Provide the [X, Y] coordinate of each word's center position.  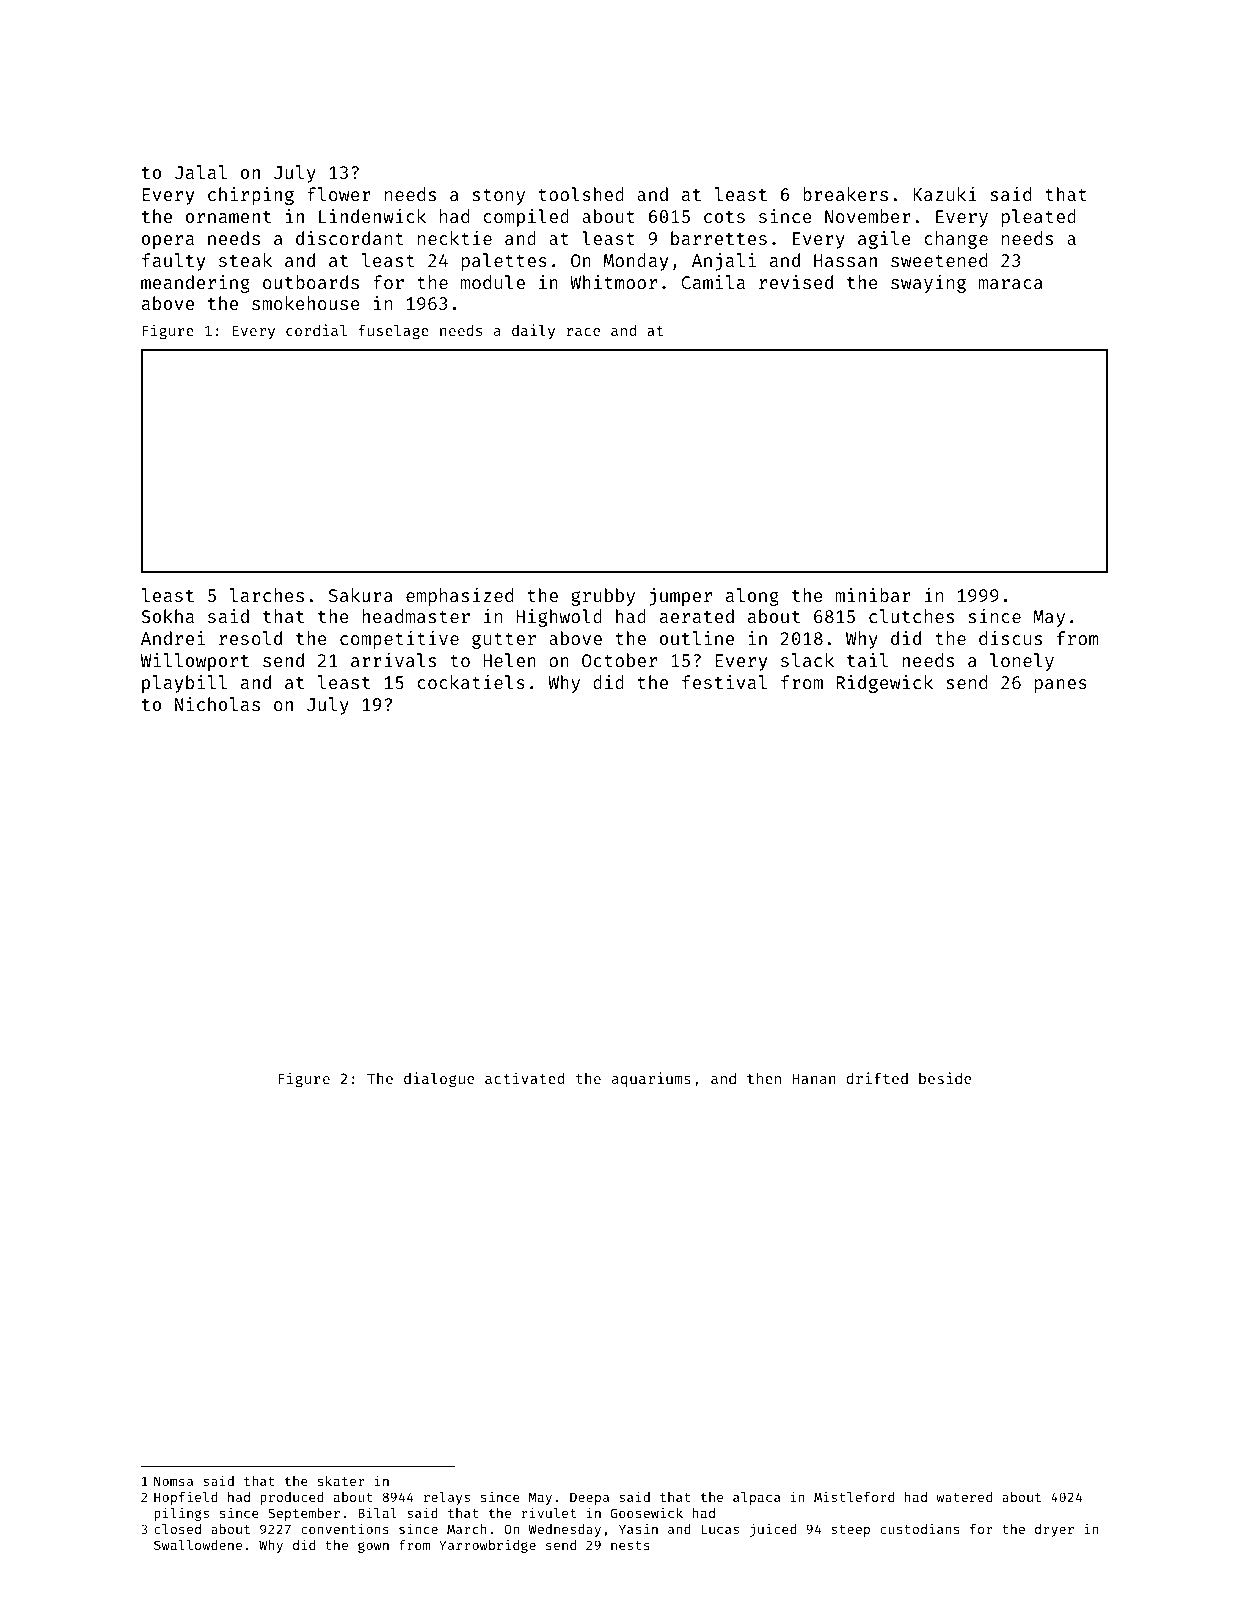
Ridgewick [884, 684]
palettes [504, 262]
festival [724, 682]
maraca [1011, 284]
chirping [251, 196]
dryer [1054, 1530]
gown [373, 1547]
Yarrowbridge [487, 1546]
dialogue [439, 1079]
